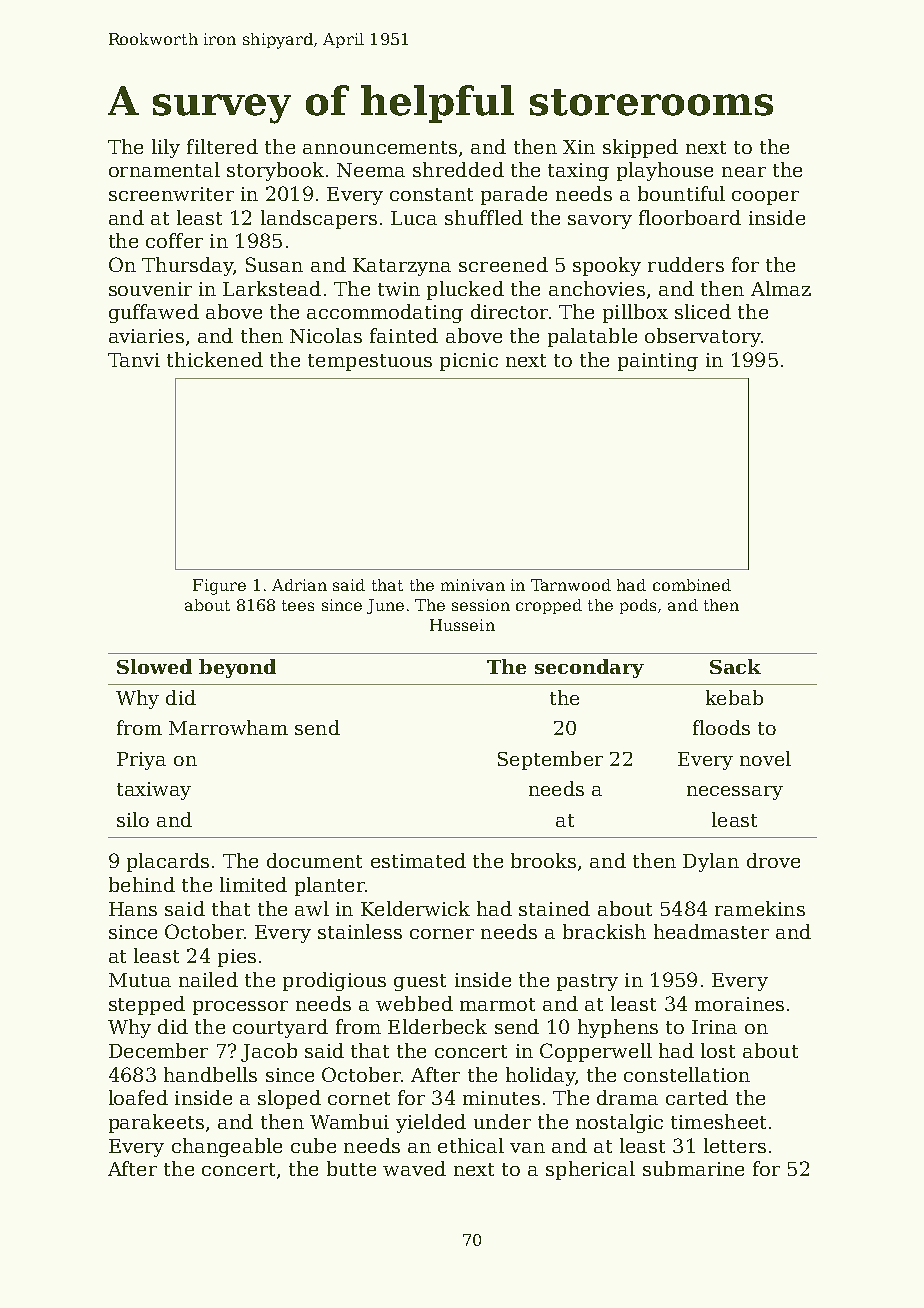 The height and width of the screenshot is (1308, 924). Describe the element at coordinates (692, 585) in the screenshot. I see `combined` at that location.
